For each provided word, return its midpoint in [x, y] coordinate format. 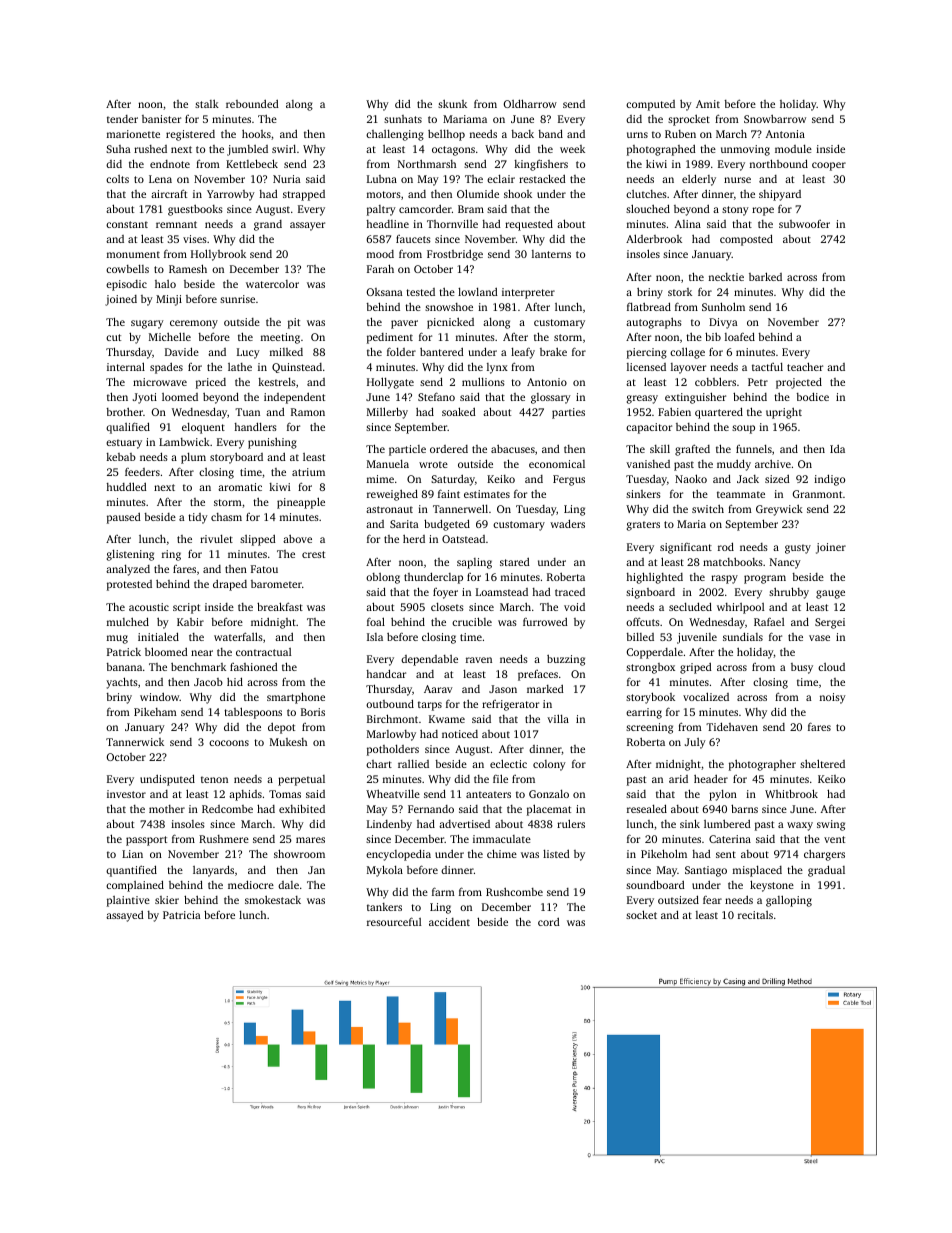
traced [570, 592]
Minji [169, 300]
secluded [690, 606]
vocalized [706, 696]
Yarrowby [231, 195]
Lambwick [184, 442]
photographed [661, 150]
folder [401, 351]
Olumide [478, 193]
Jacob [208, 682]
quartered [719, 413]
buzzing [566, 660]
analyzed [128, 570]
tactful [767, 367]
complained [135, 886]
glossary [551, 398]
